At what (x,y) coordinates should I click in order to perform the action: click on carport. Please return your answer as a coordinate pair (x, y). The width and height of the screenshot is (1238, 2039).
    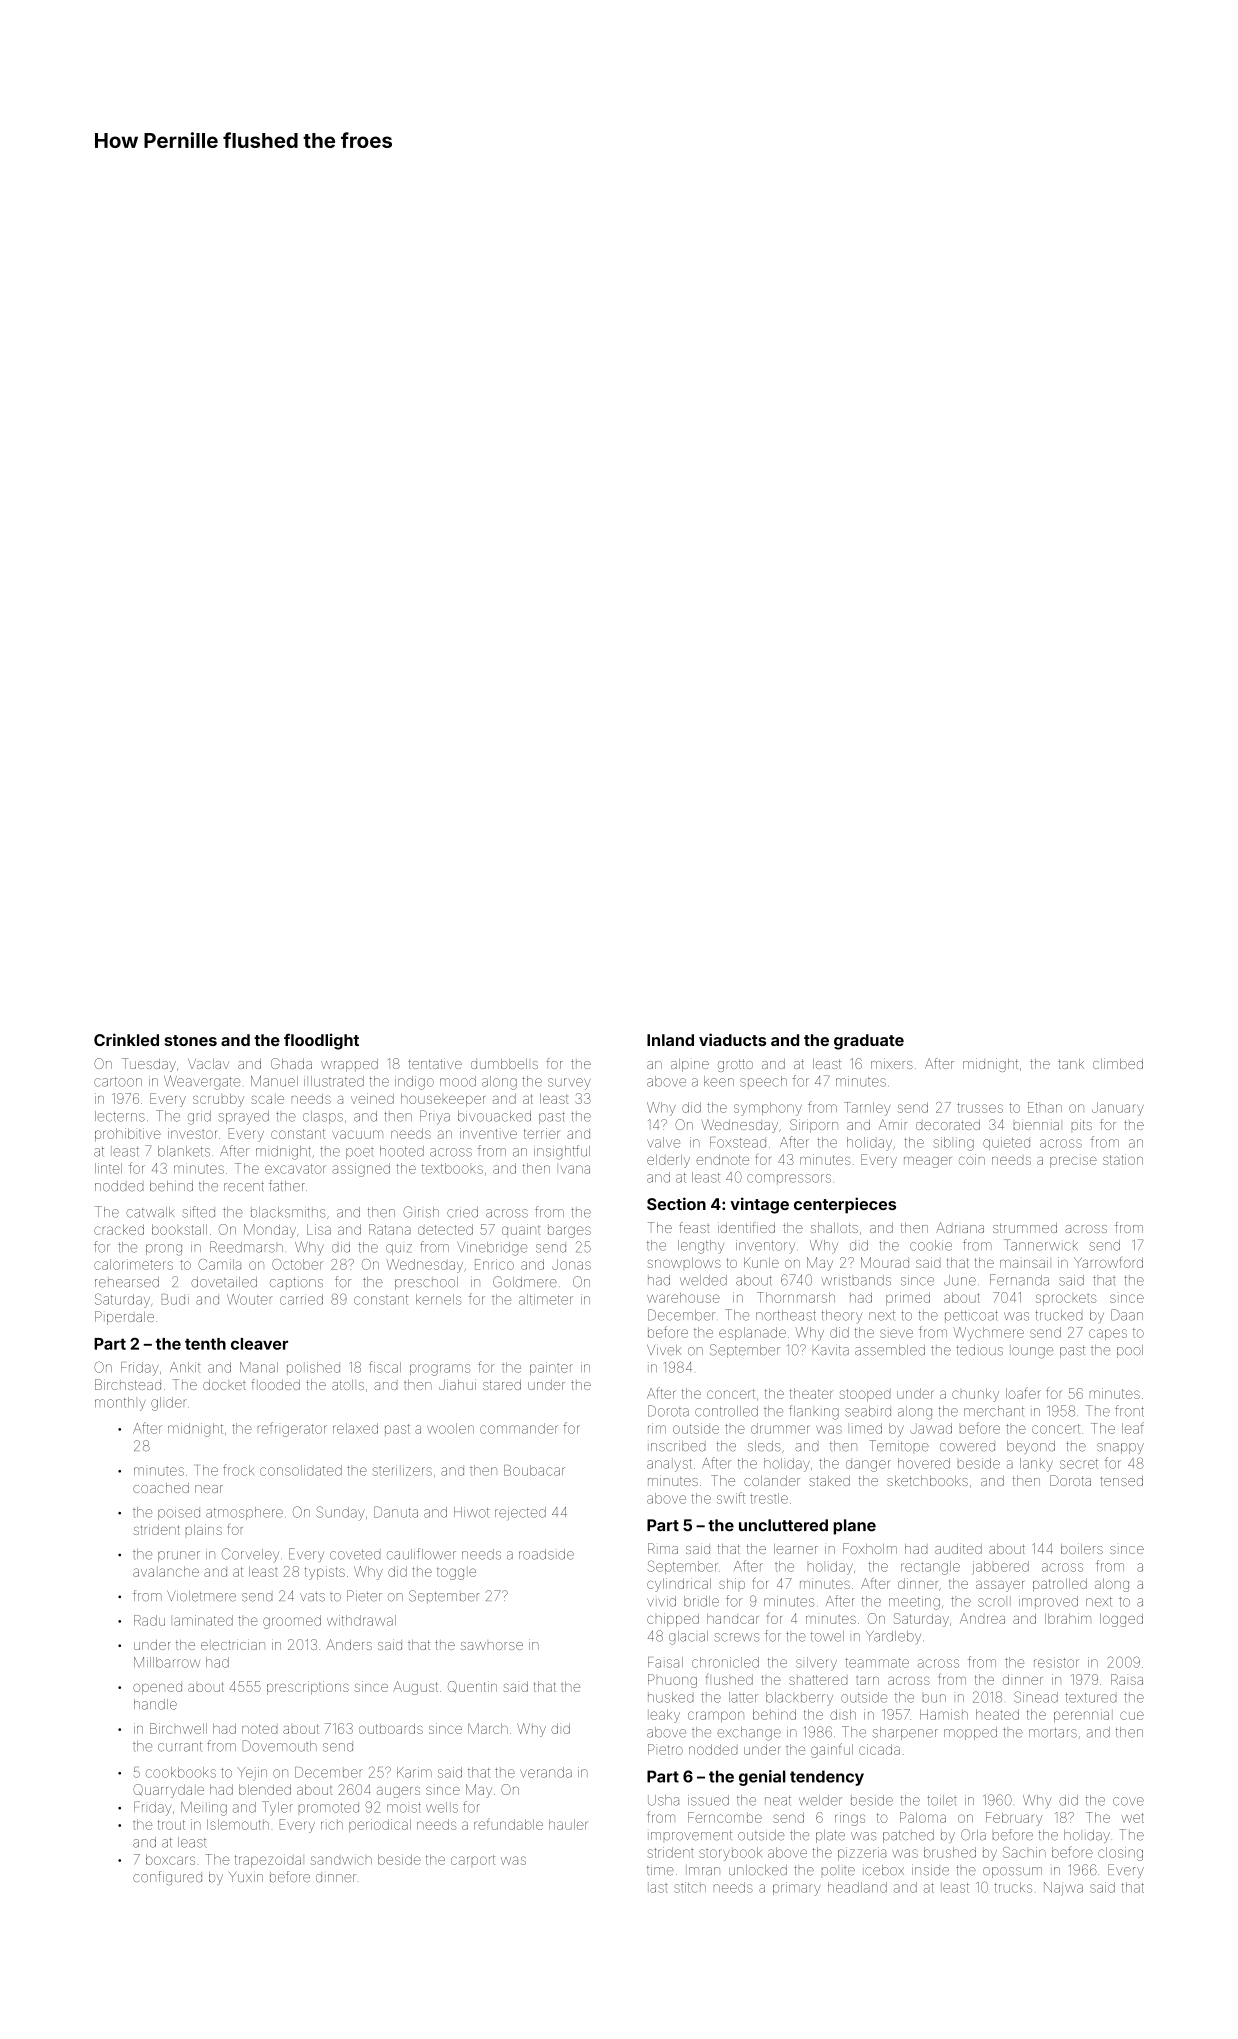
    Looking at the image, I should click on (473, 1860).
